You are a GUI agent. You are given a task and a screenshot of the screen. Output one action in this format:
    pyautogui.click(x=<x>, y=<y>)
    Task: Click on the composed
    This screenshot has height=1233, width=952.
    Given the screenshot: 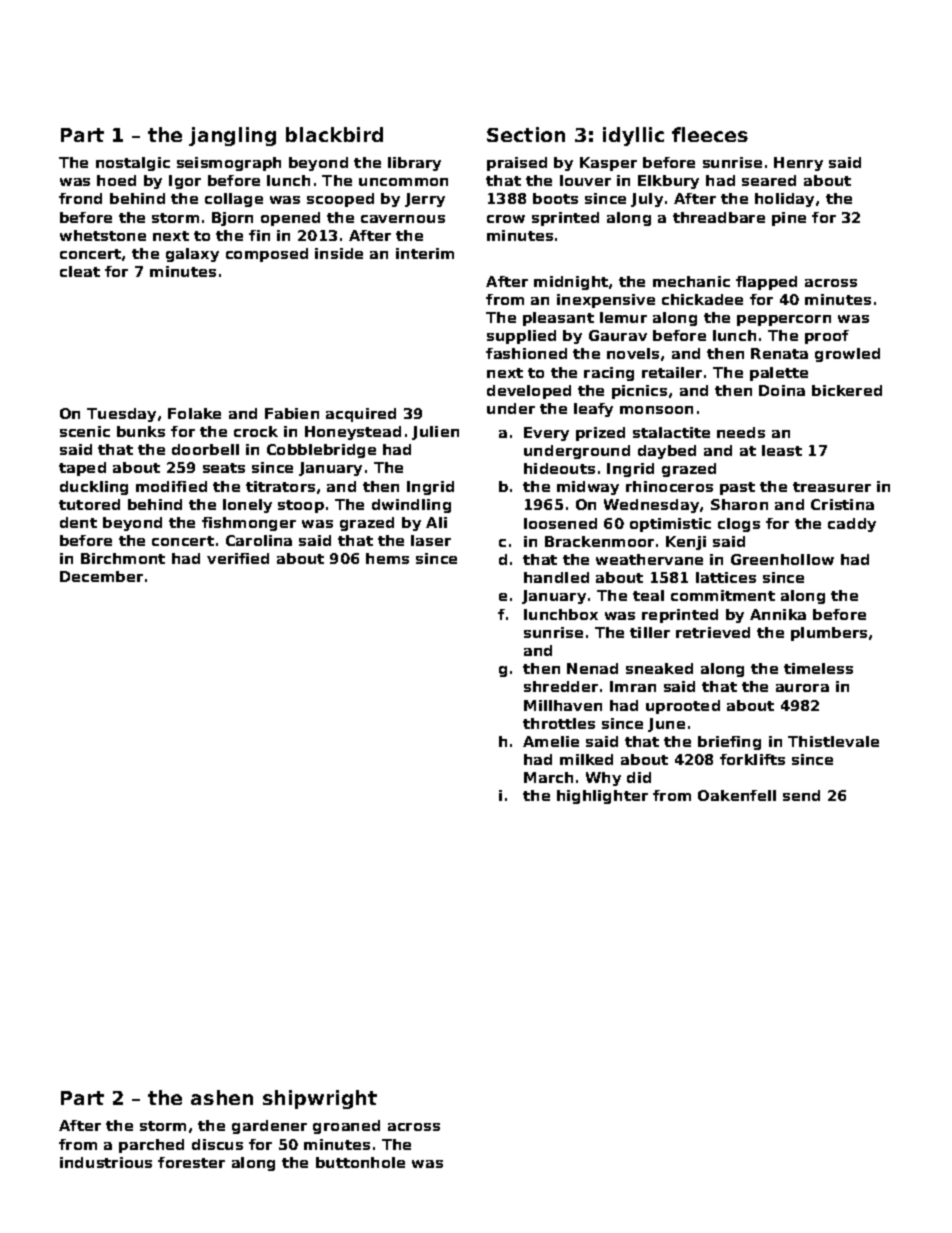 What is the action you would take?
    pyautogui.click(x=267, y=255)
